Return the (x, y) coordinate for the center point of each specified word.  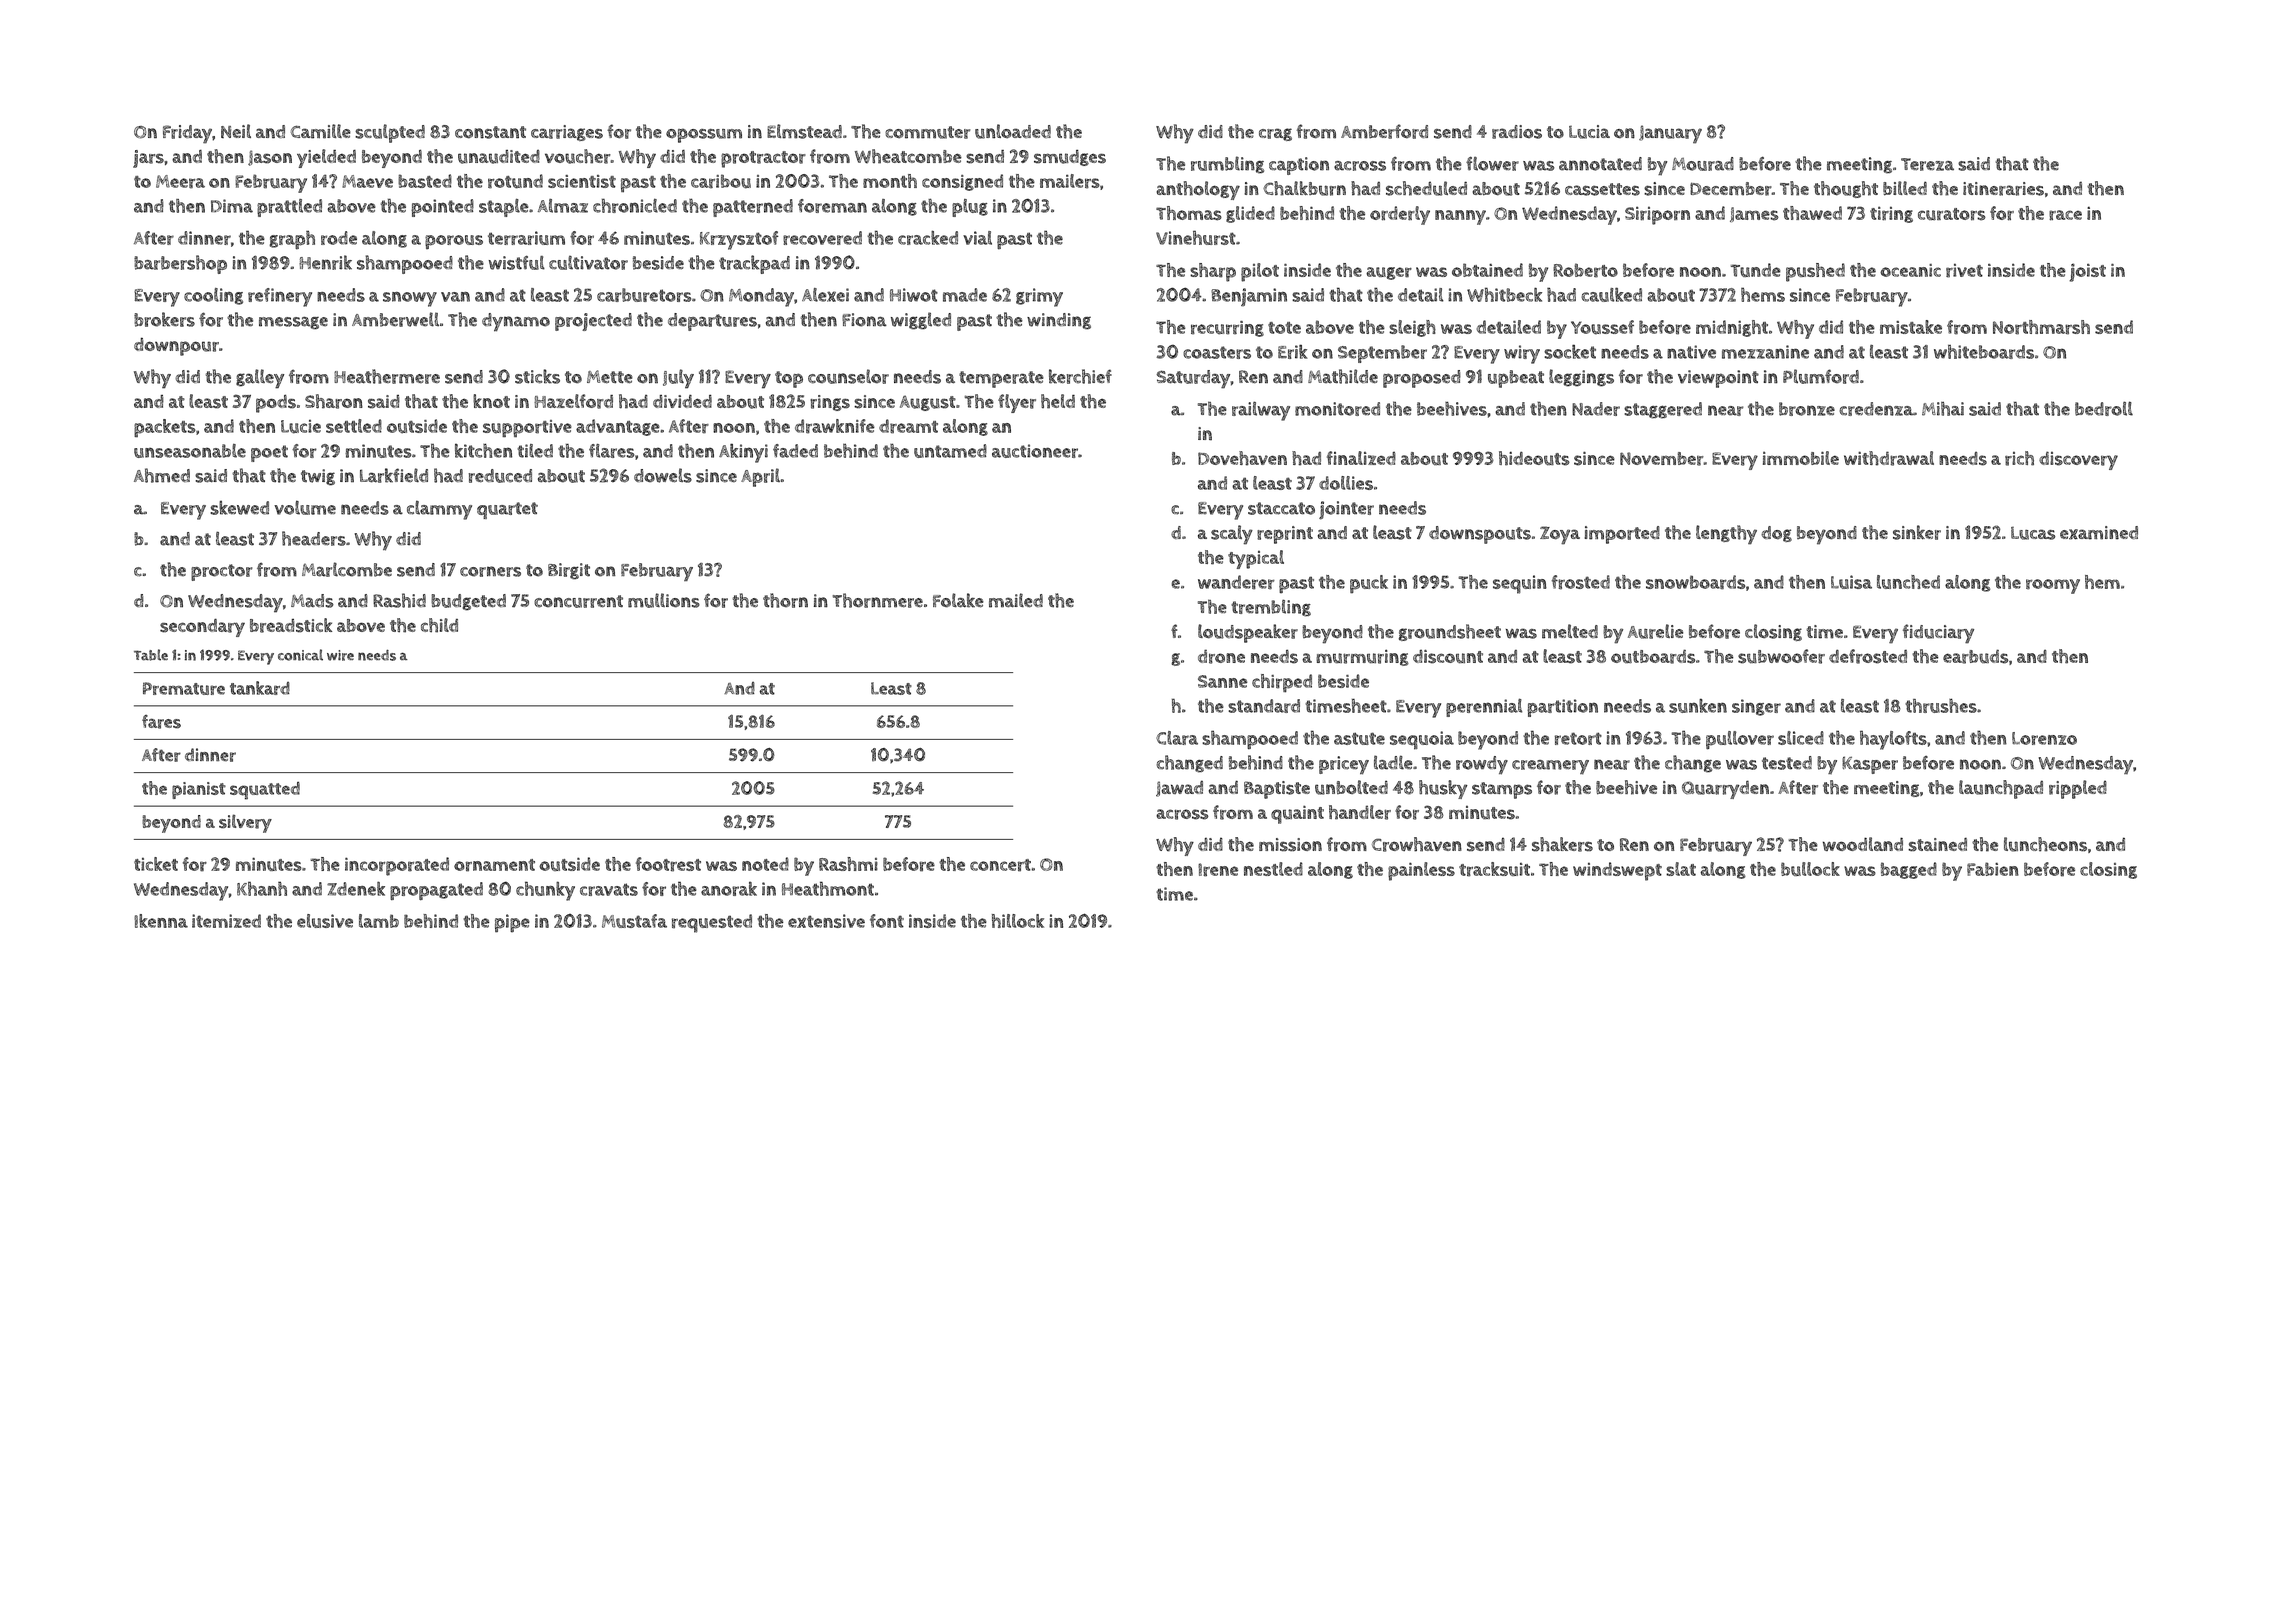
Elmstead (804, 131)
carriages (567, 133)
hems (1763, 295)
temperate (1001, 379)
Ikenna (161, 921)
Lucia (1589, 132)
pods (276, 403)
